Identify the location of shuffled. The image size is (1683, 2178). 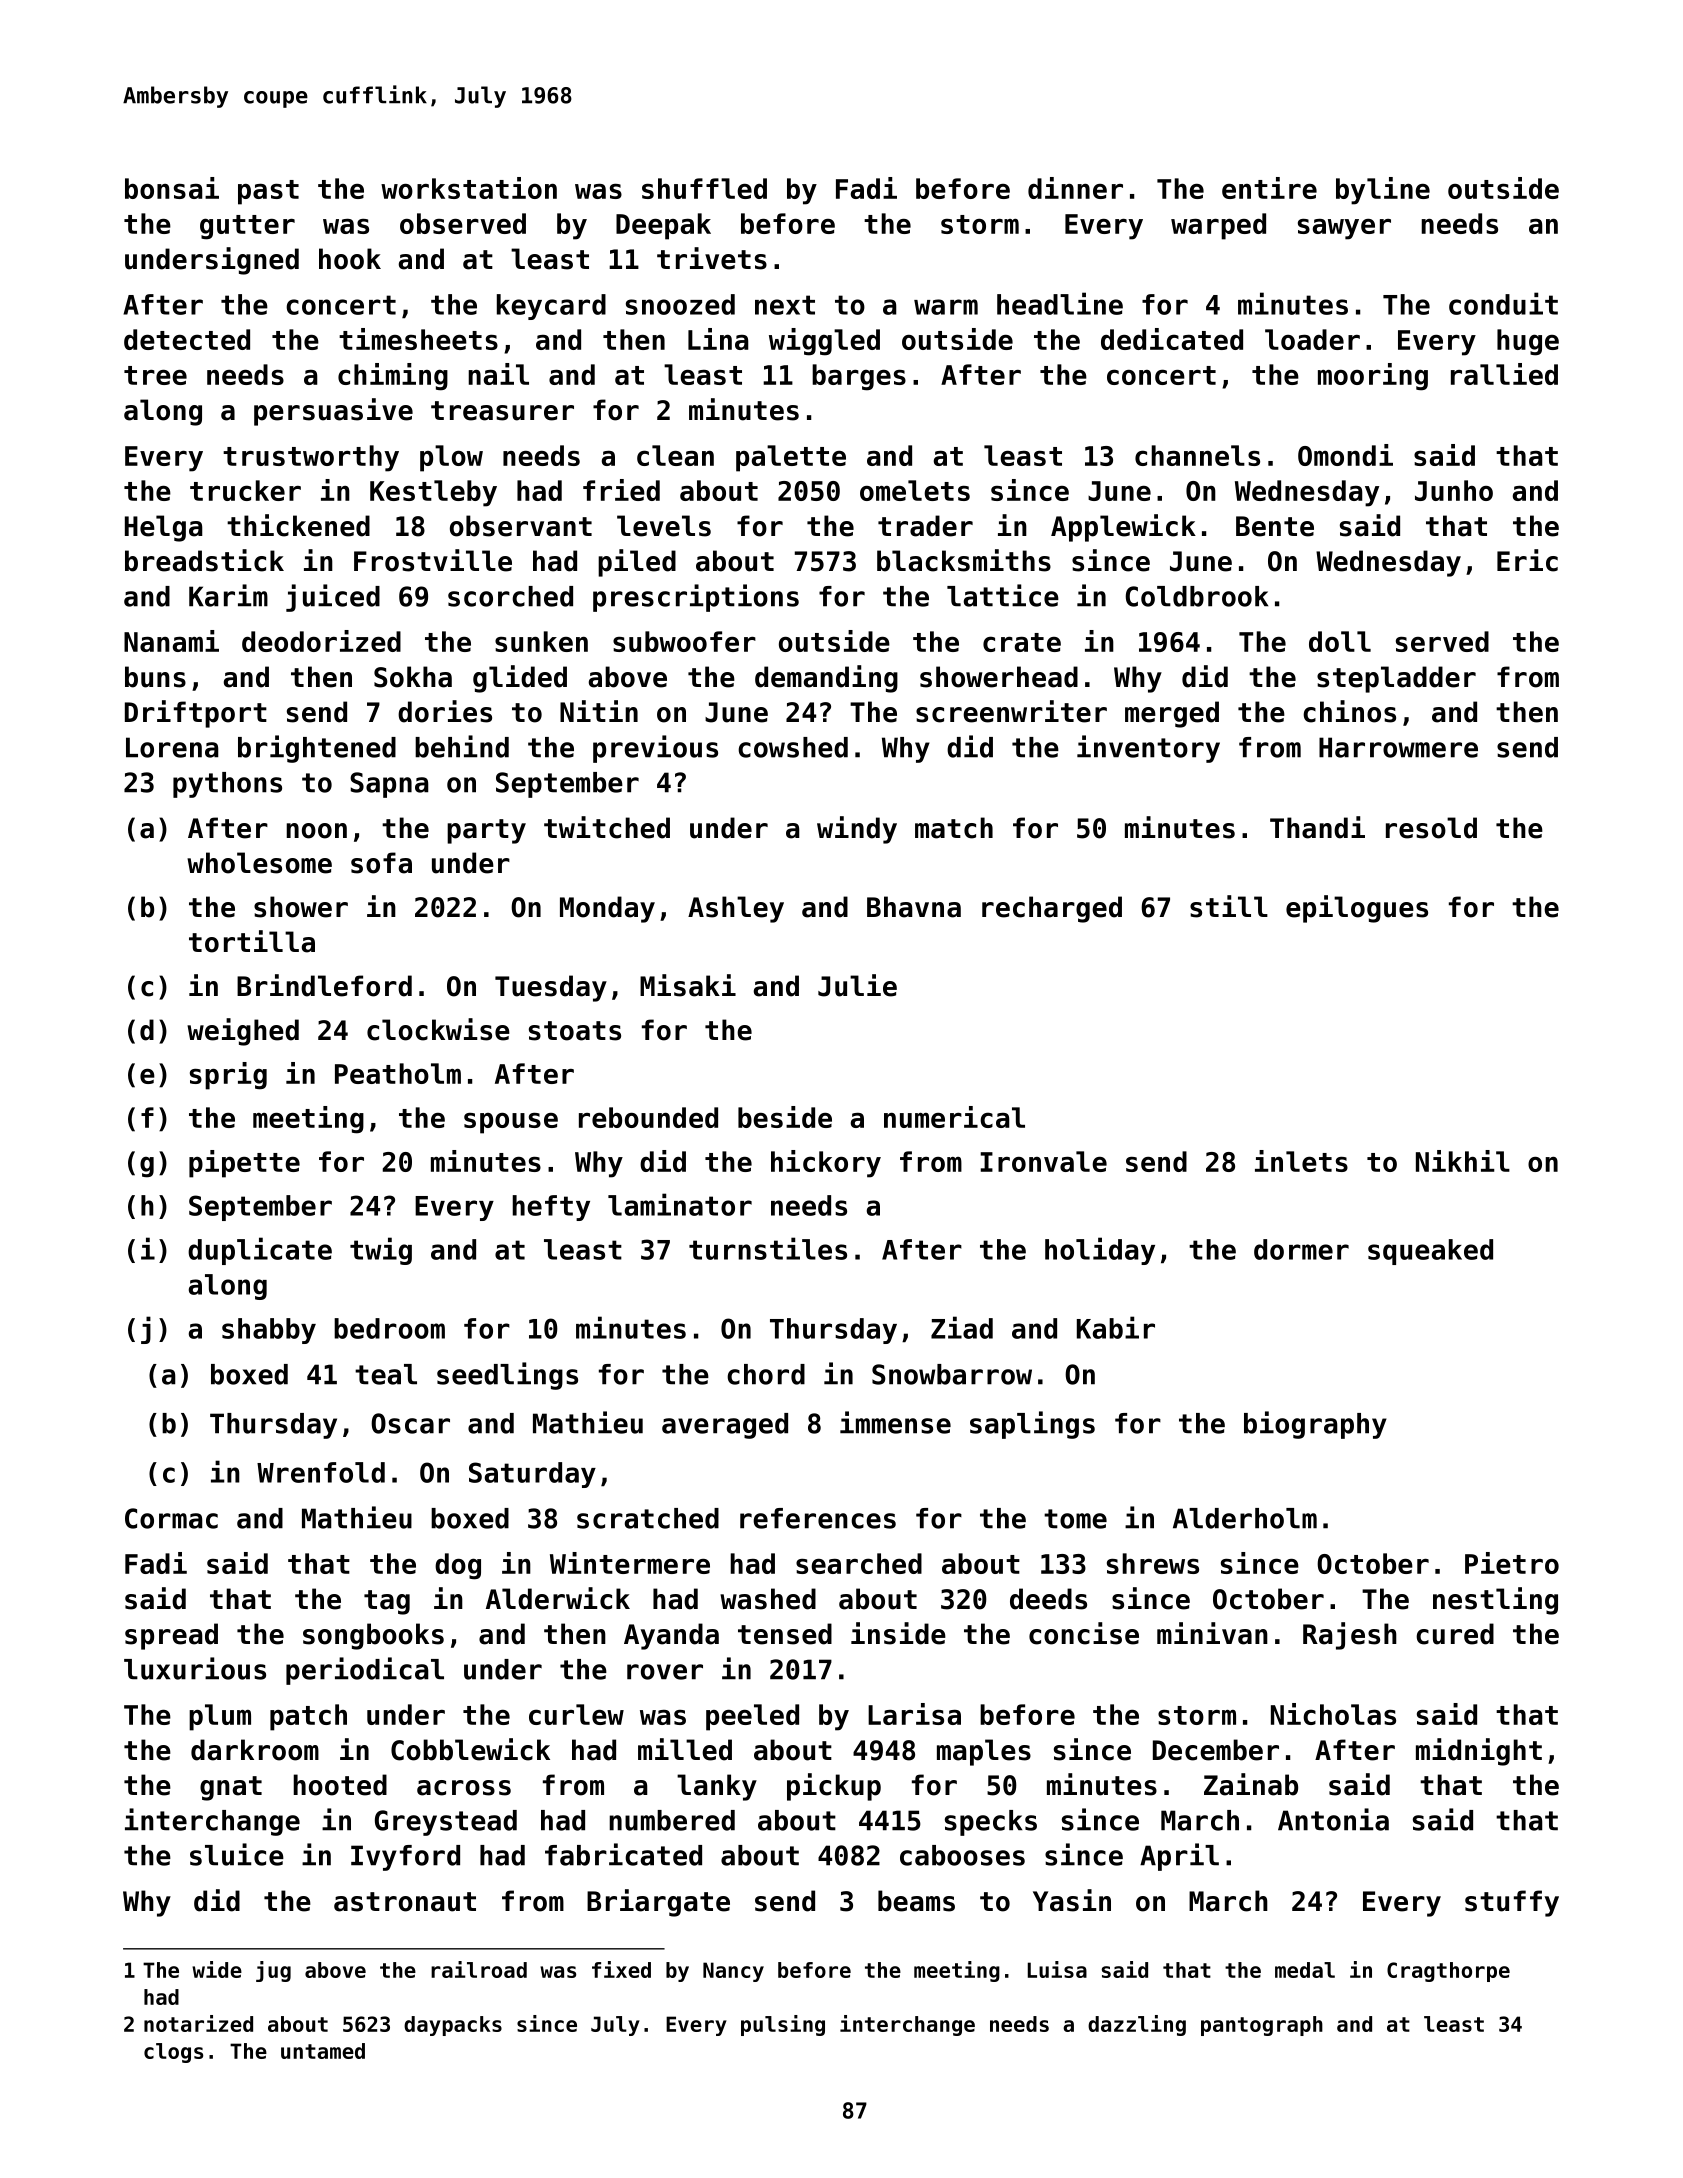
(704, 188).
